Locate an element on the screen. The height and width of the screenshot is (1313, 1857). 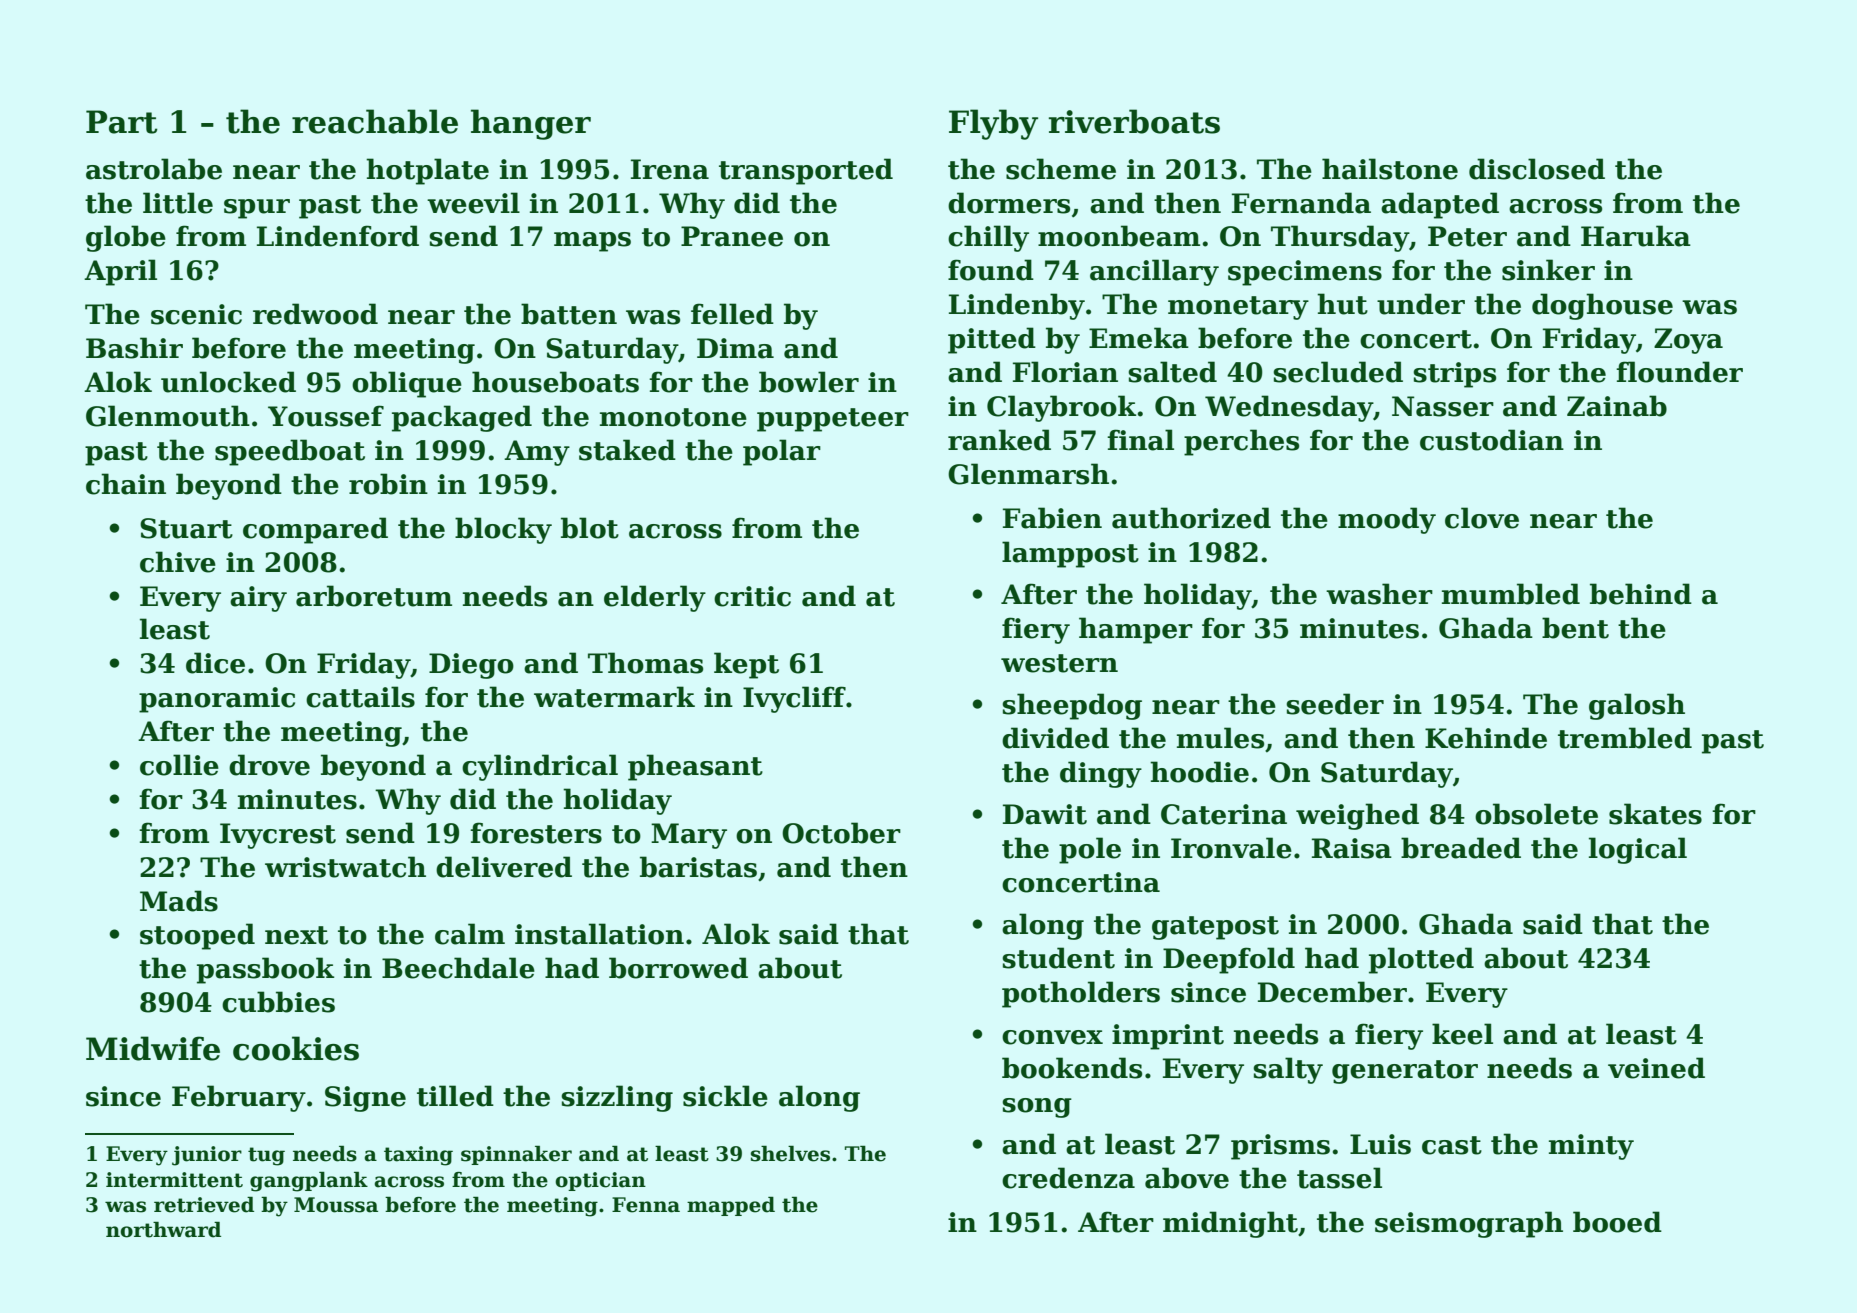
breaded is located at coordinates (1461, 848).
